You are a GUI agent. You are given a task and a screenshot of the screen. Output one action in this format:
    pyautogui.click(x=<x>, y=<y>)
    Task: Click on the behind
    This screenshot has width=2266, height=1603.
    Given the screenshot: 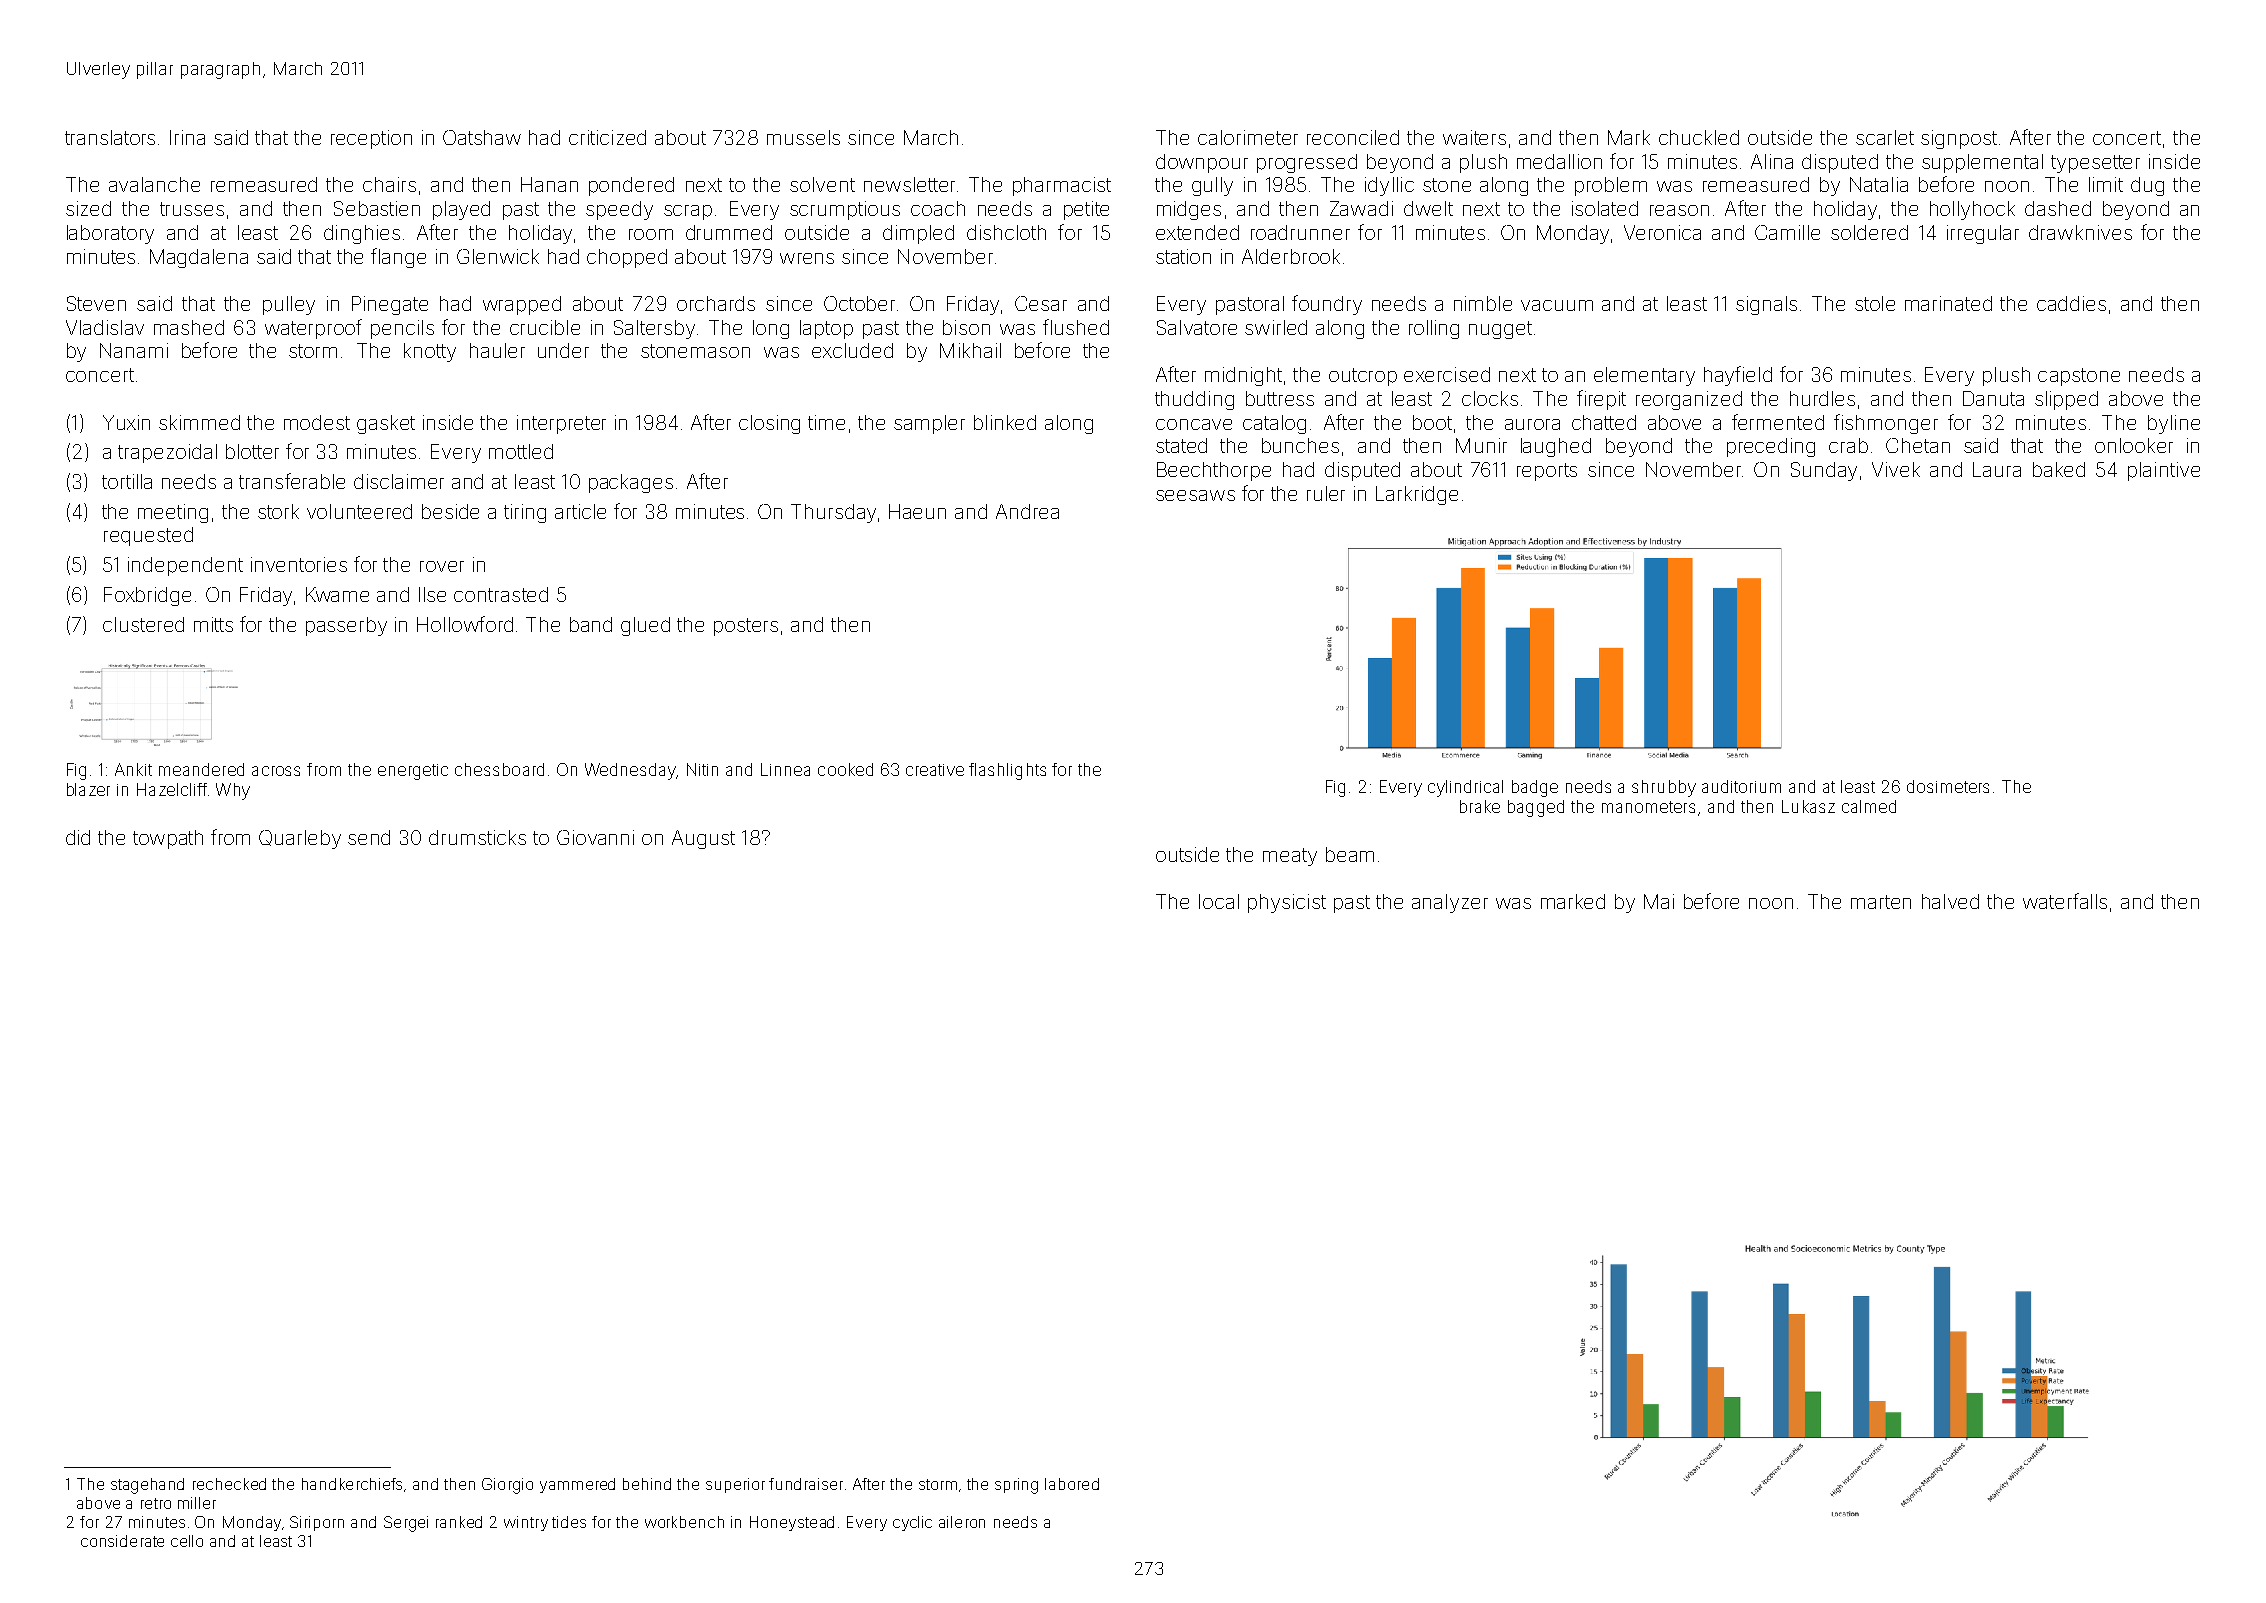 What is the action you would take?
    pyautogui.click(x=647, y=1484)
